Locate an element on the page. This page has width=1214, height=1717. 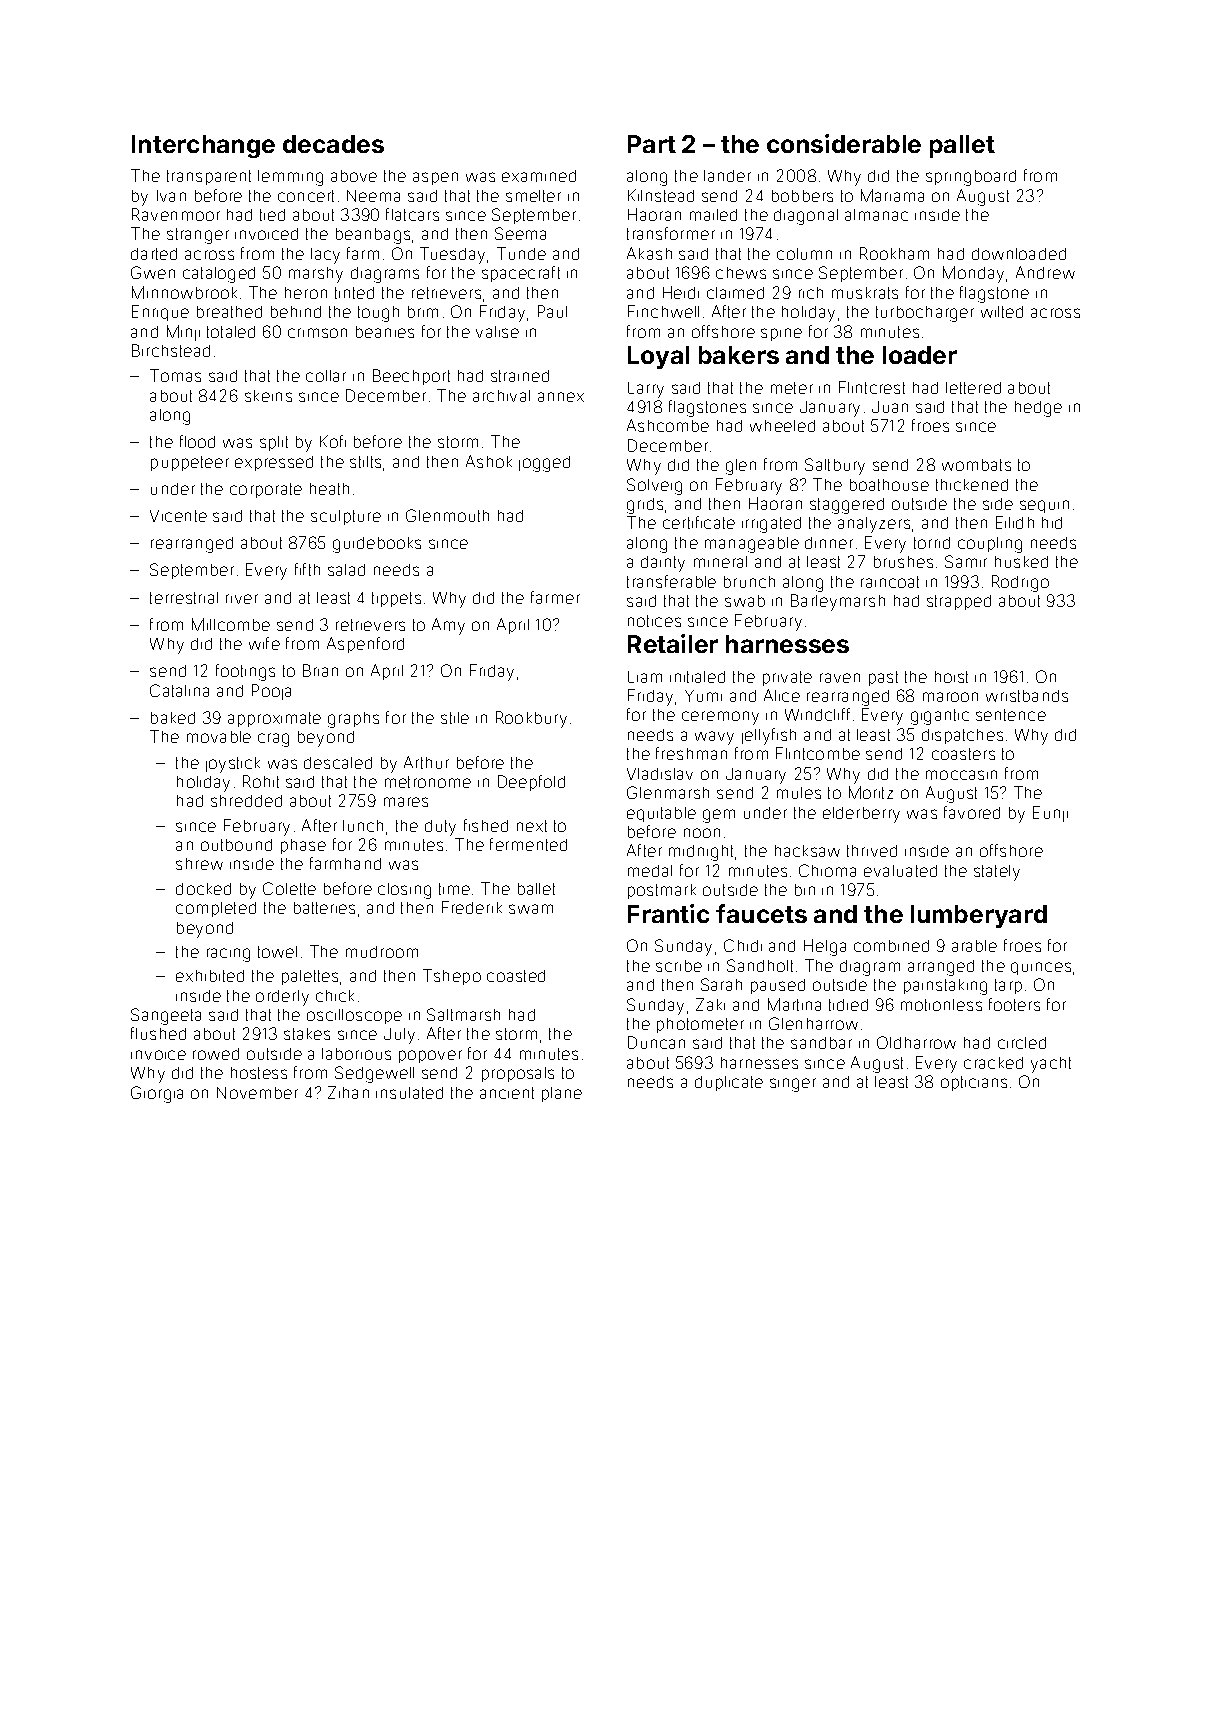
Part is located at coordinates (652, 144).
